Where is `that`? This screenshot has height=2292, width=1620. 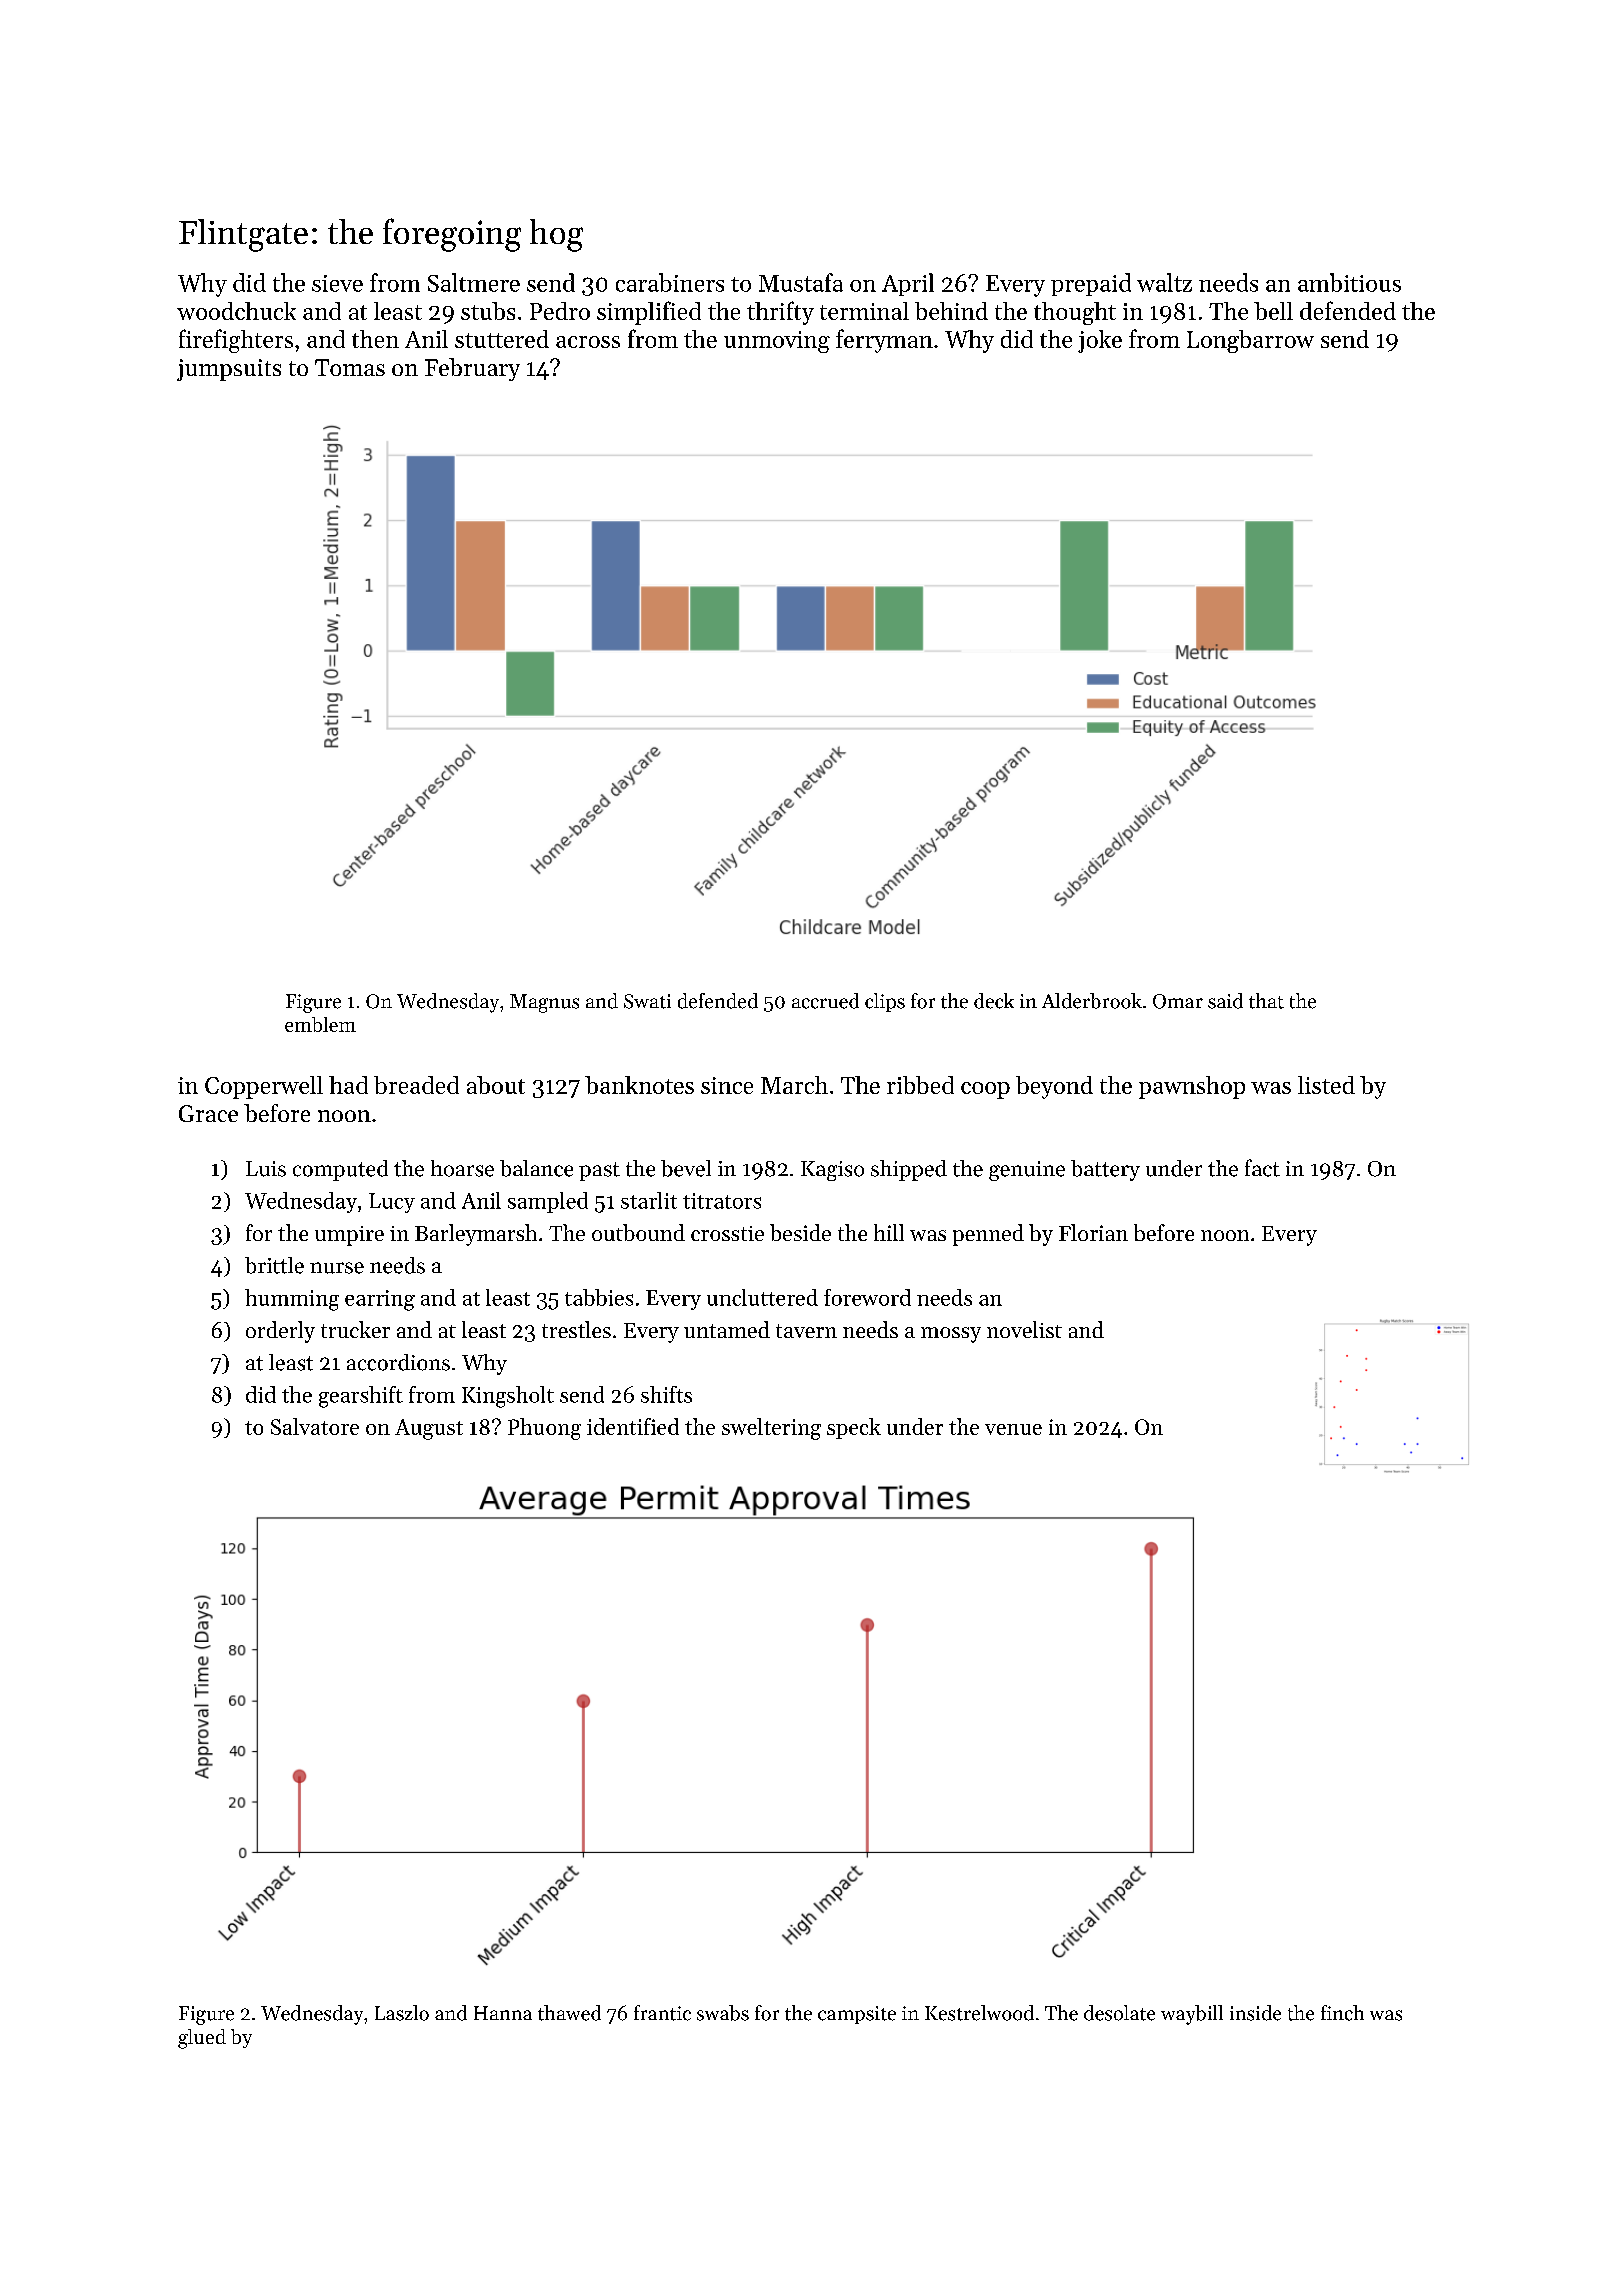
that is located at coordinates (1266, 1001).
